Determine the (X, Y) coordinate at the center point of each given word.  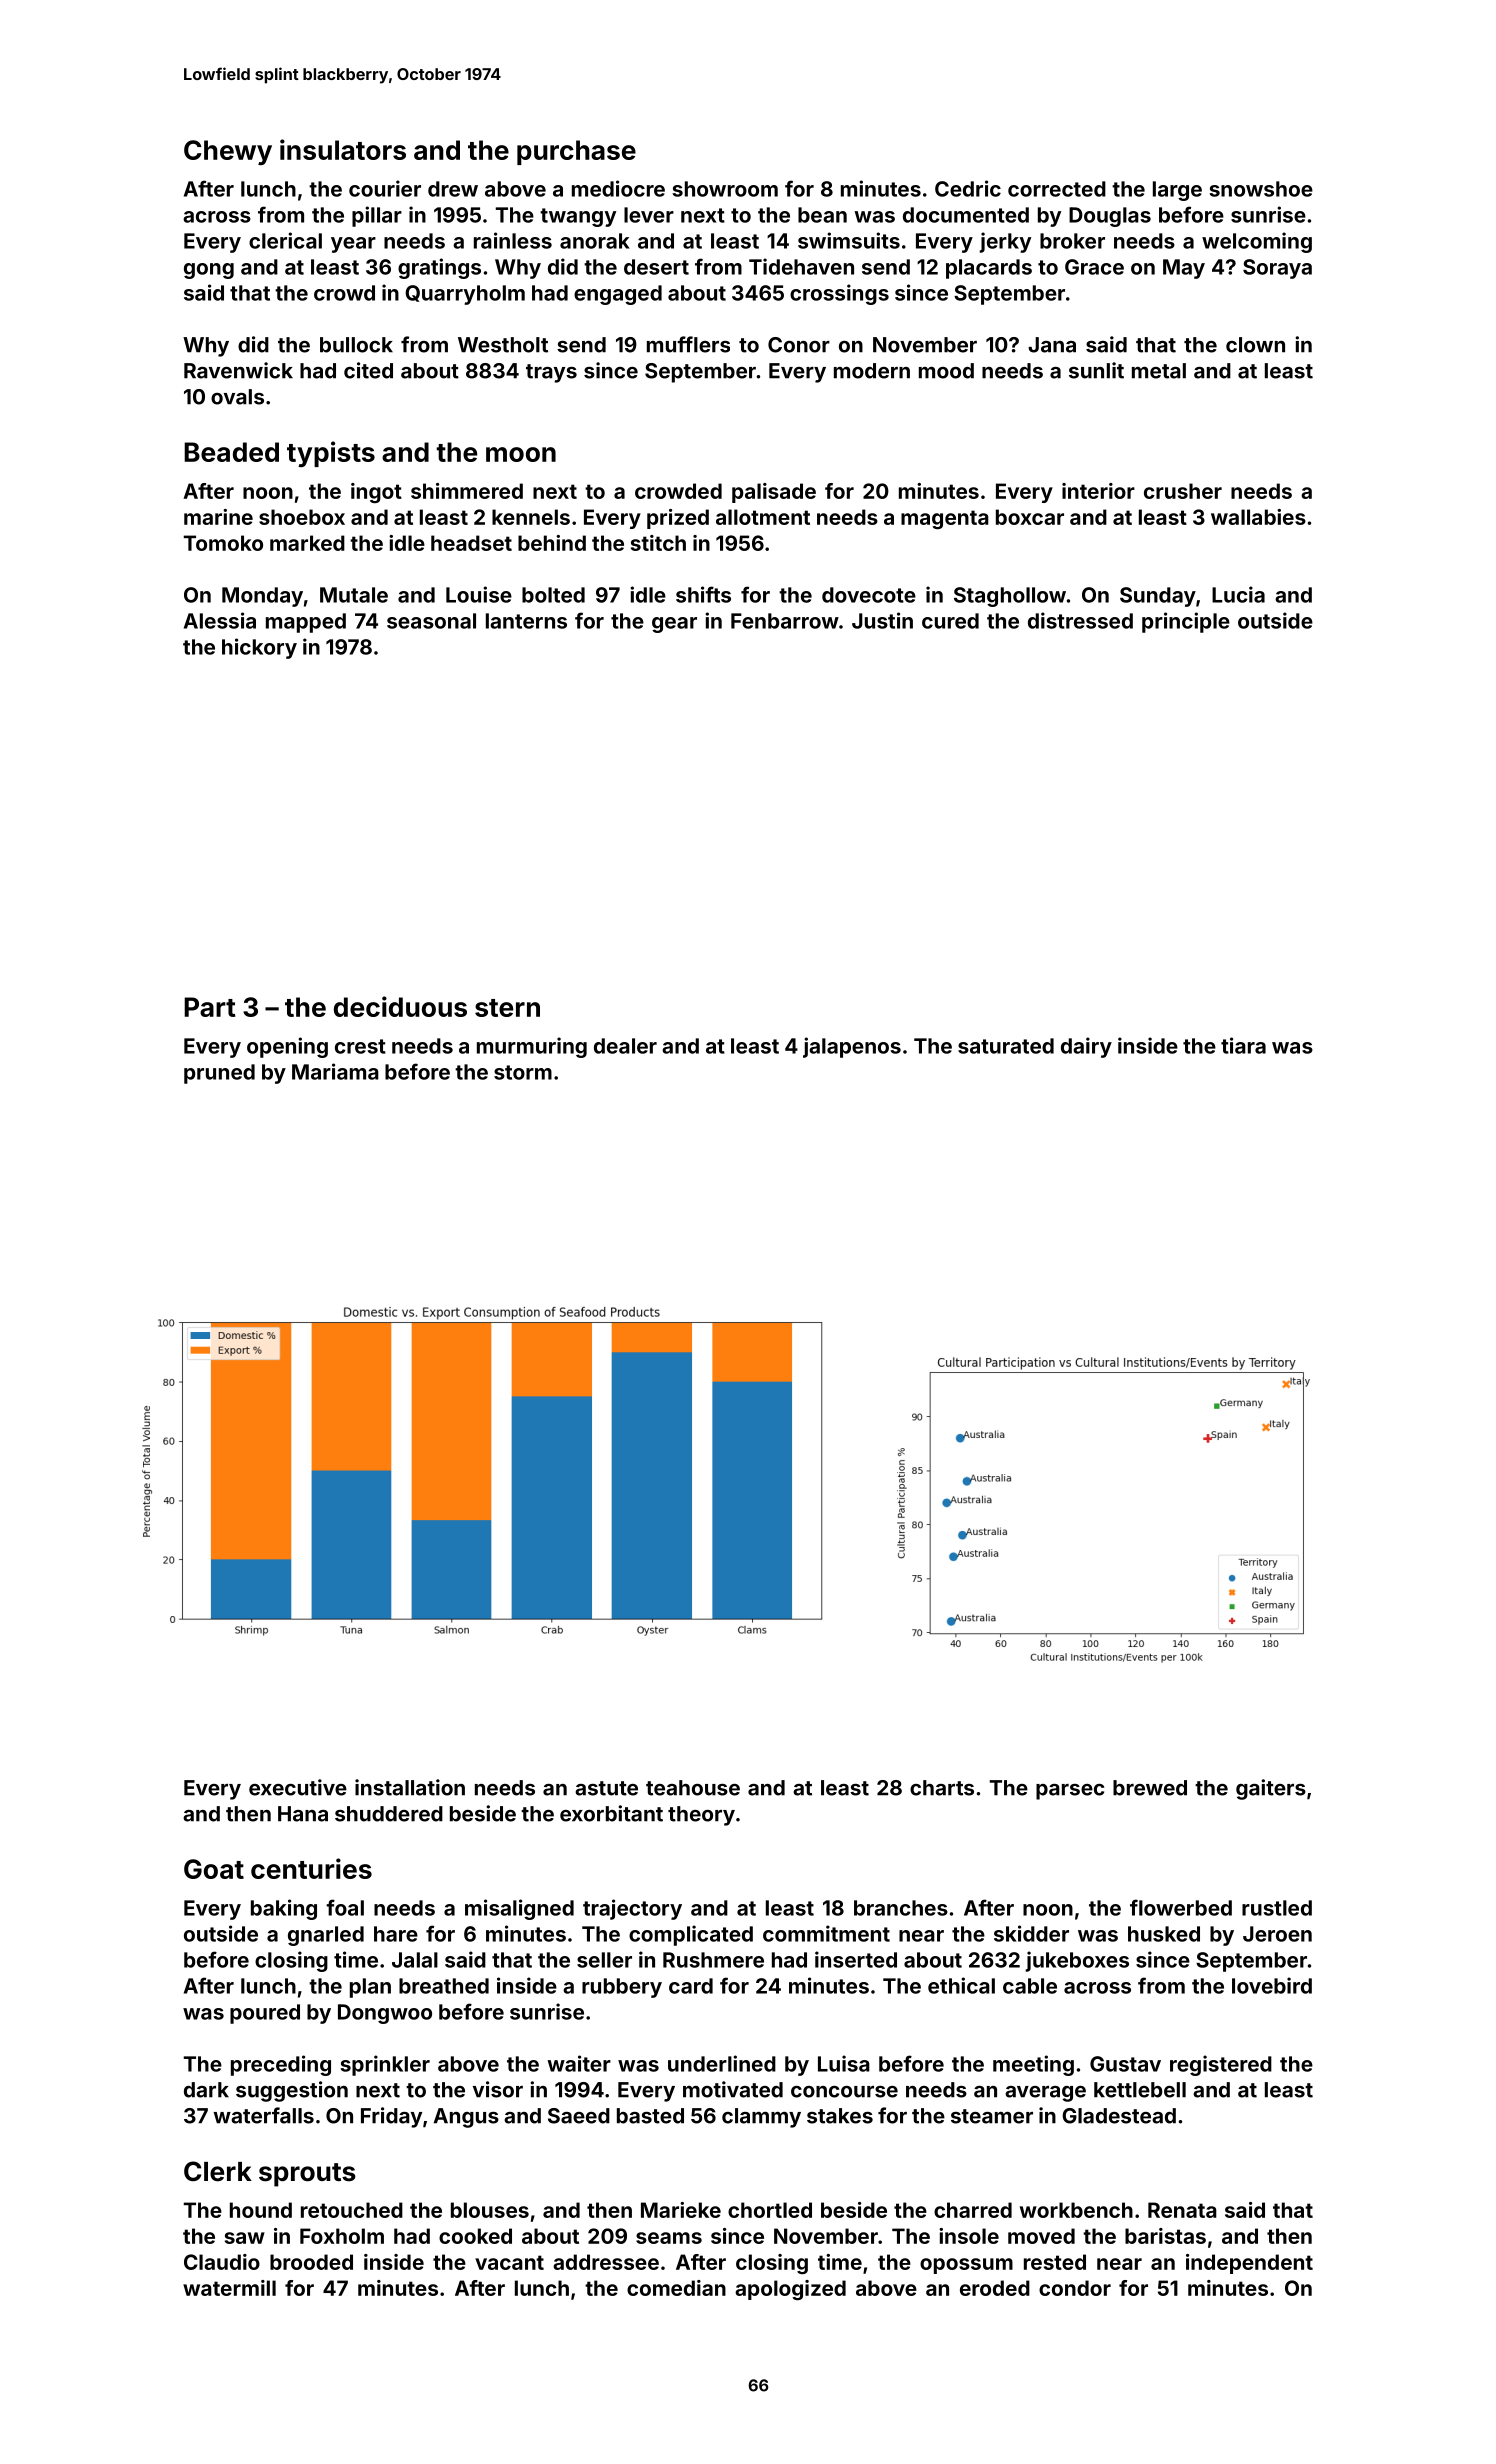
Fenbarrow (785, 621)
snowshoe (1261, 189)
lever (649, 215)
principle (1186, 622)
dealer (625, 1046)
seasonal (431, 621)
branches (901, 1908)
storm (523, 1072)
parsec (1070, 1792)
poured (265, 2014)
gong (209, 271)
